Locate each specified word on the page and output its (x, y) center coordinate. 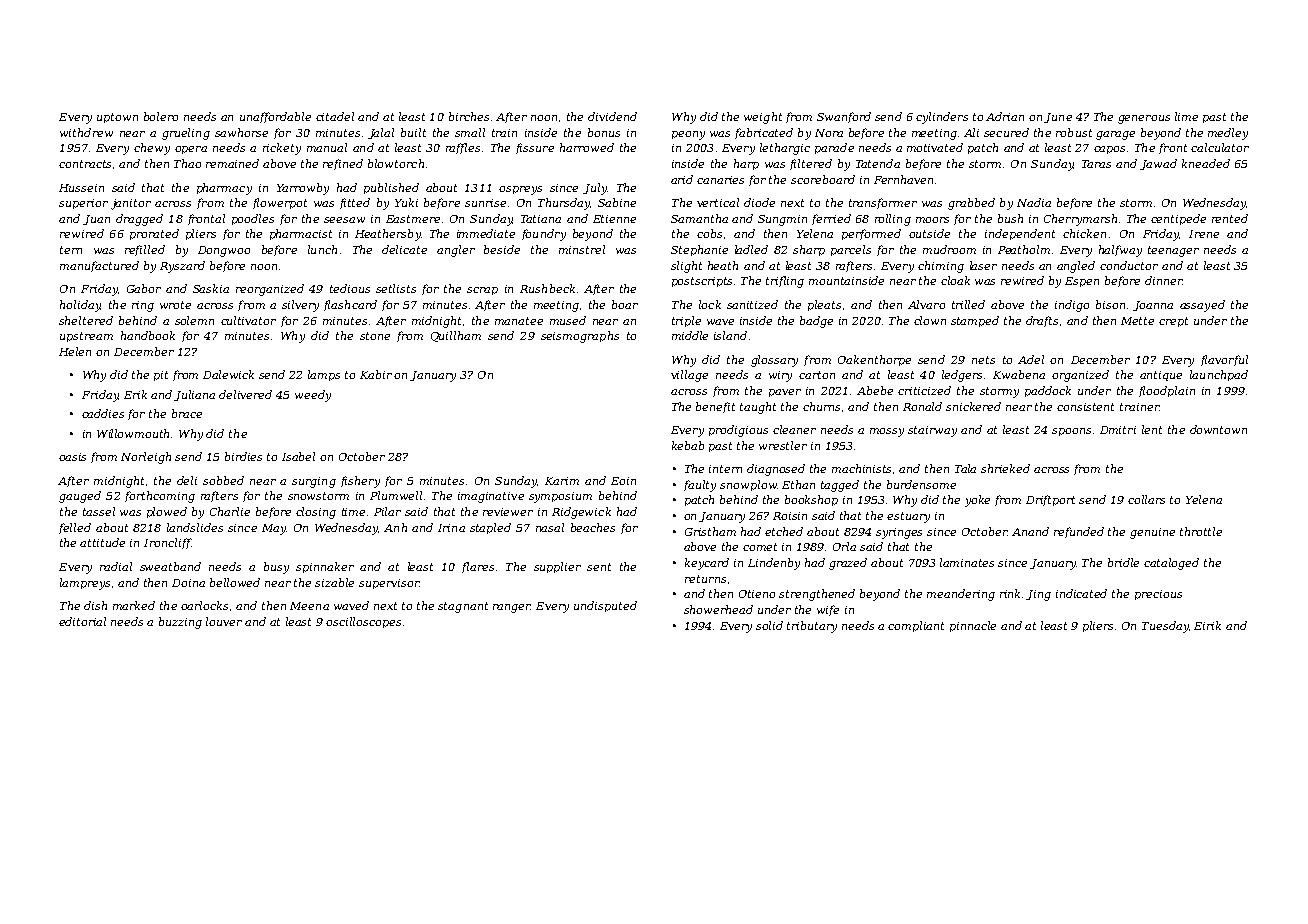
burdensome (921, 484)
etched (784, 531)
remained (232, 163)
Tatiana (541, 219)
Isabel (298, 456)
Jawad (1158, 164)
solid (769, 625)
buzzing (180, 623)
